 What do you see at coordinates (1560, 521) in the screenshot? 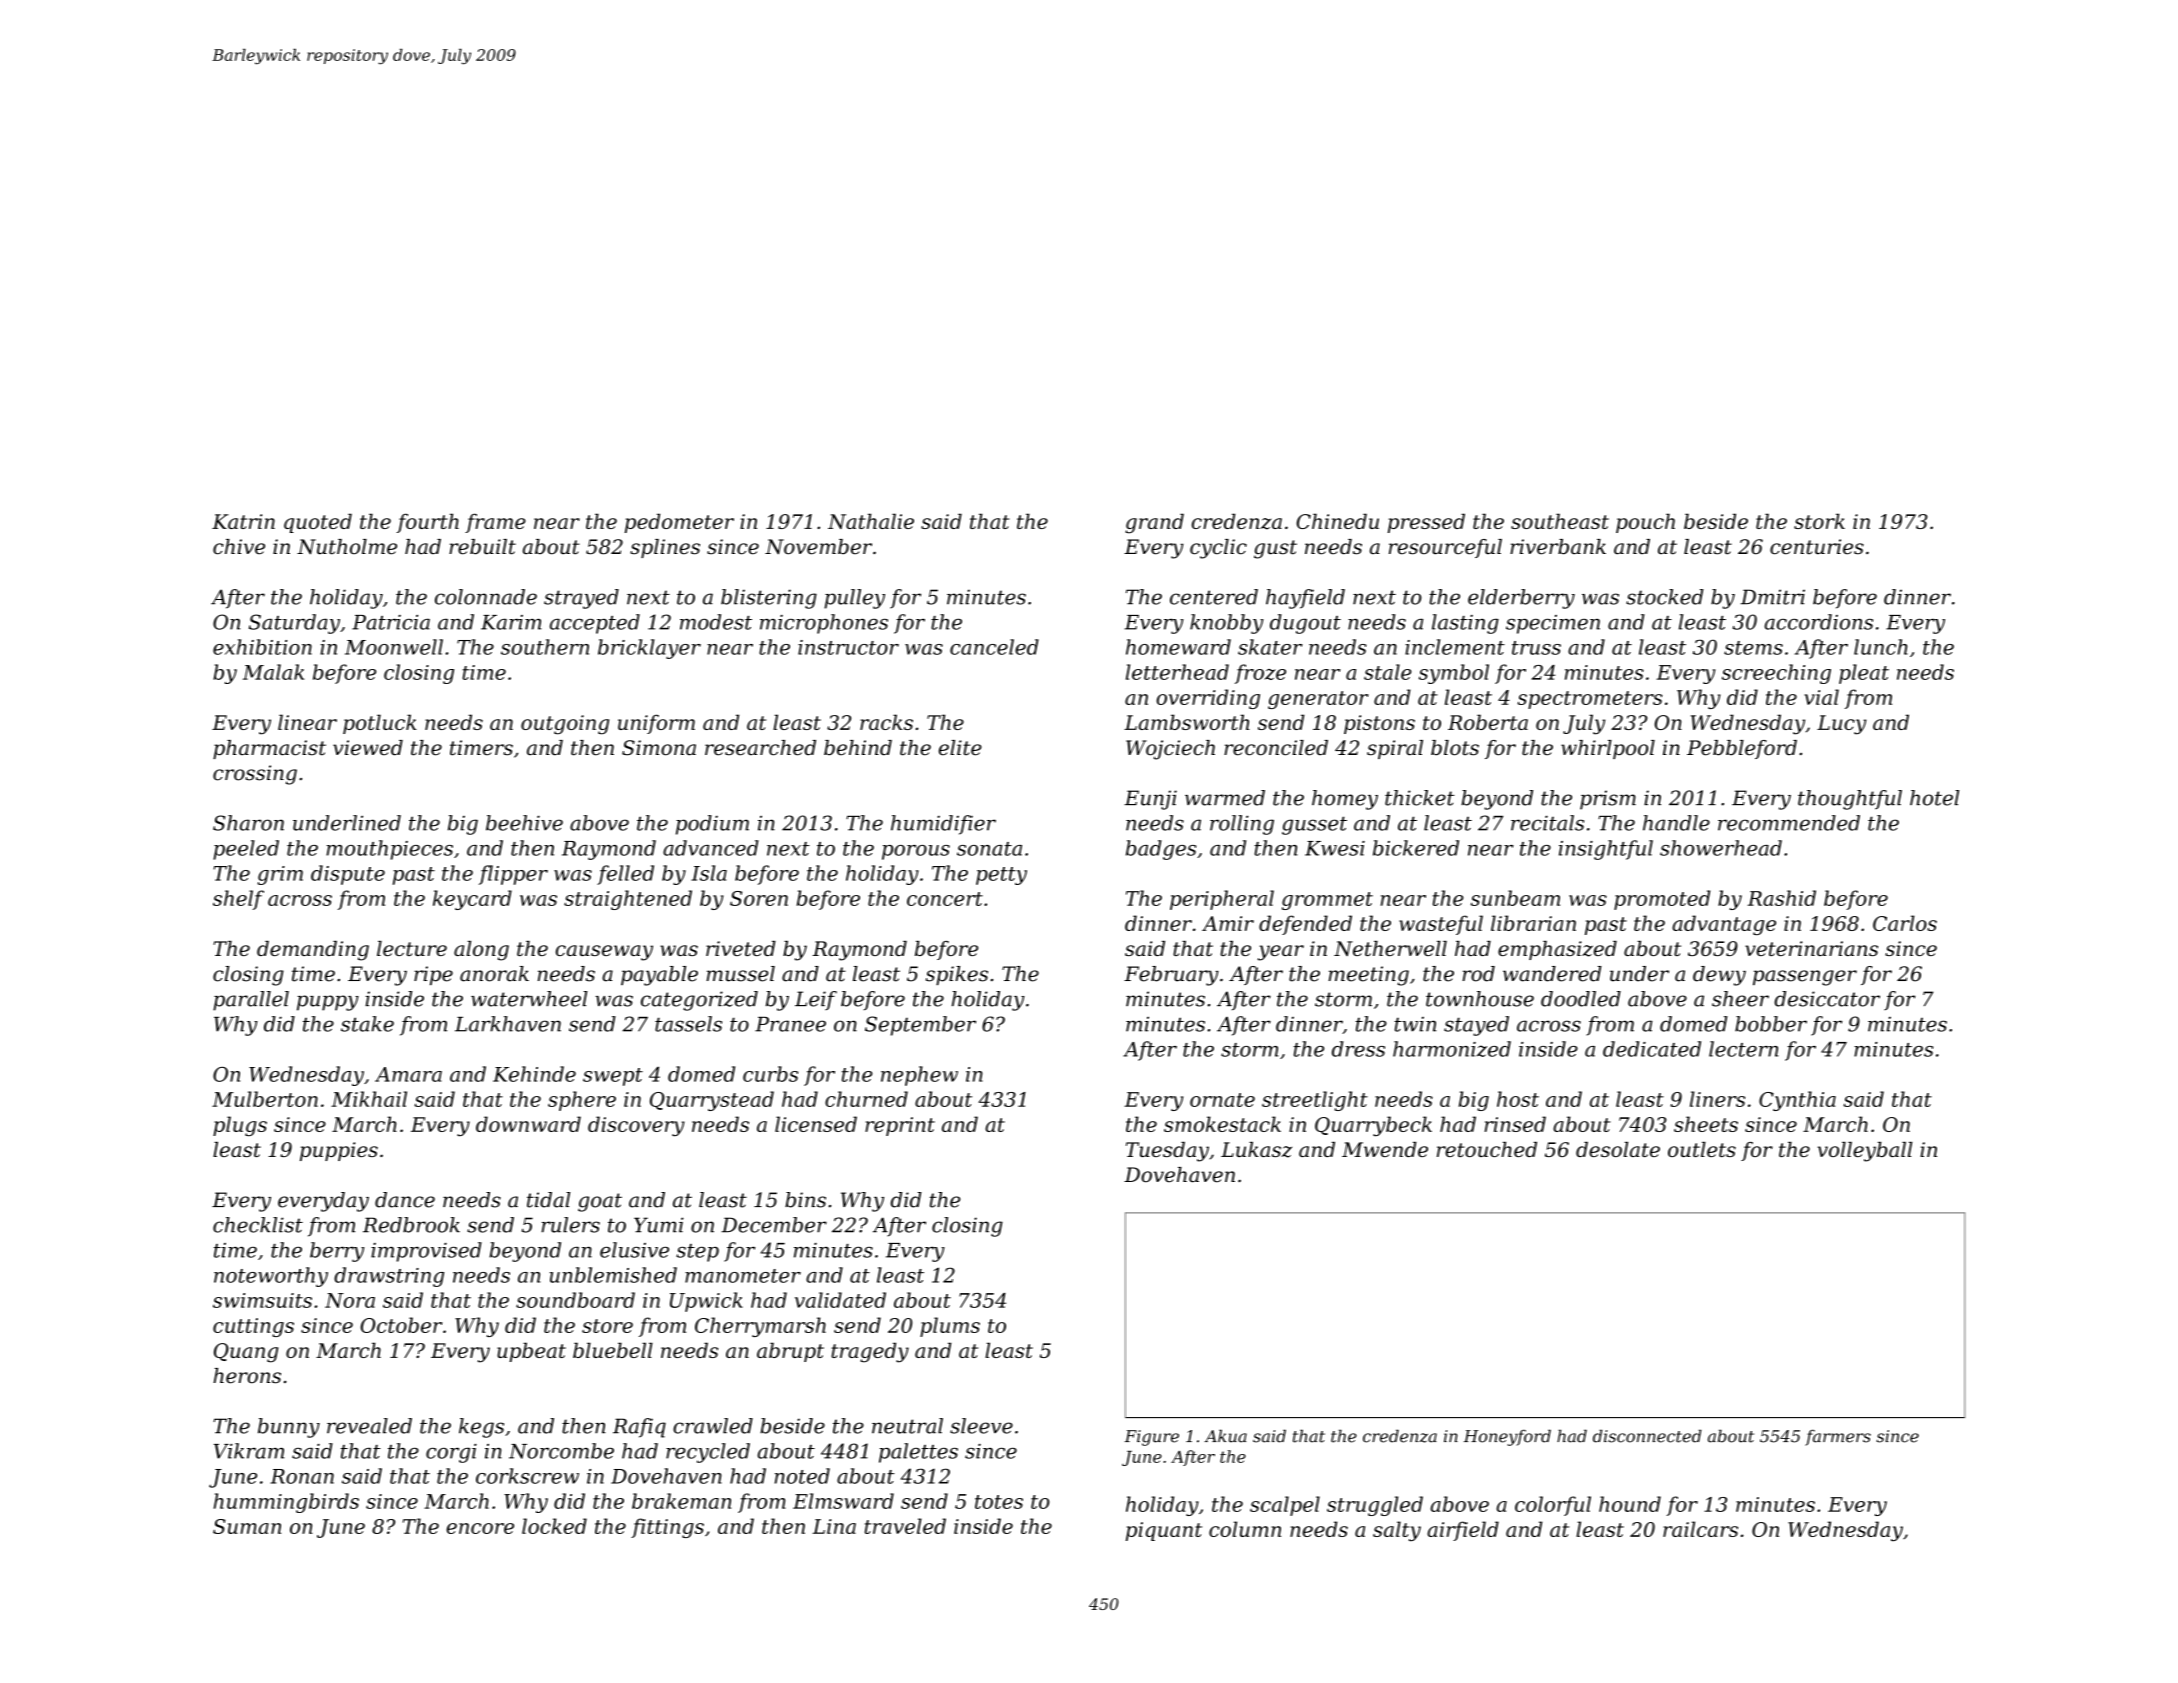
I see `southeast` at bounding box center [1560, 521].
